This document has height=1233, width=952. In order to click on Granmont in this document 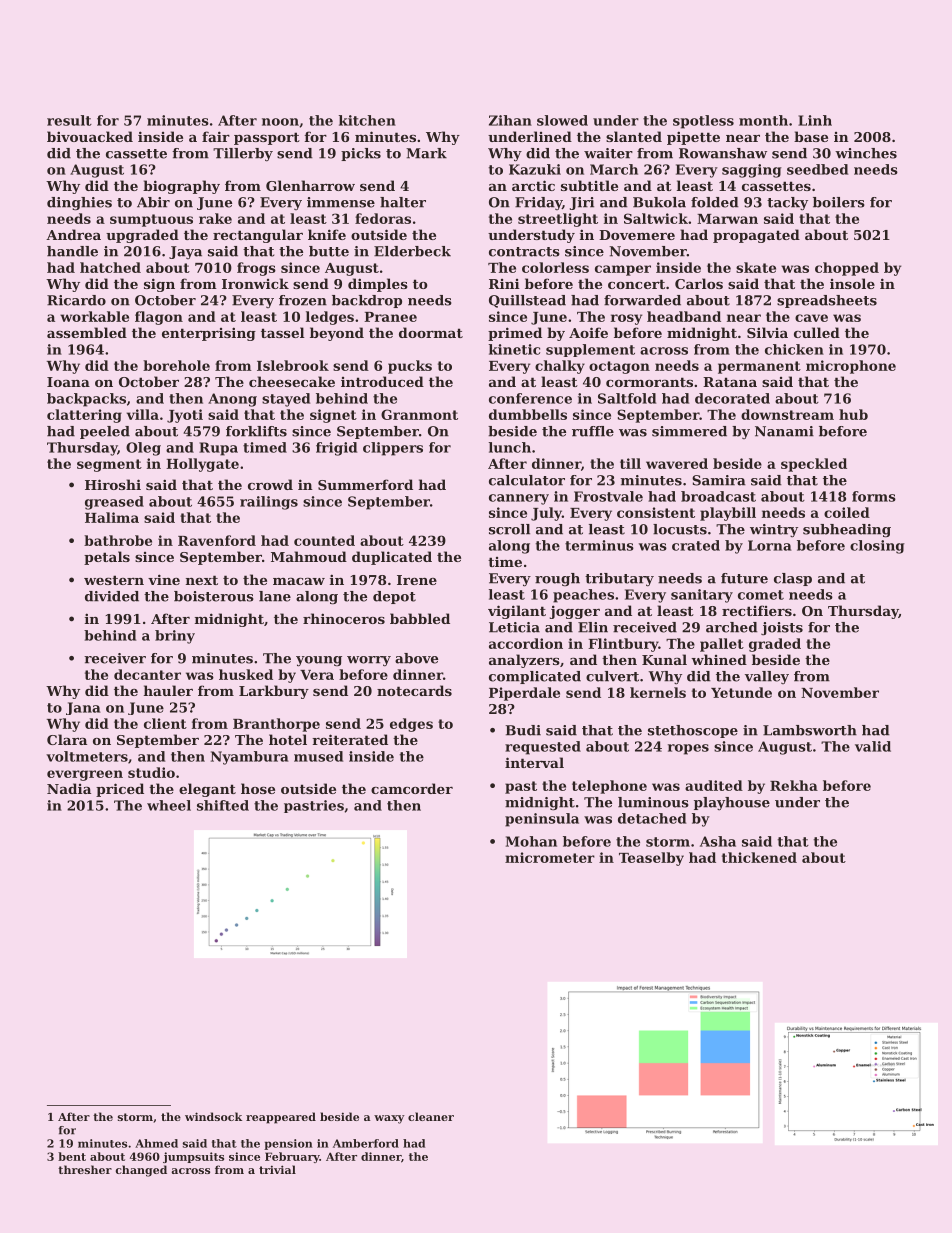, I will do `click(419, 414)`.
